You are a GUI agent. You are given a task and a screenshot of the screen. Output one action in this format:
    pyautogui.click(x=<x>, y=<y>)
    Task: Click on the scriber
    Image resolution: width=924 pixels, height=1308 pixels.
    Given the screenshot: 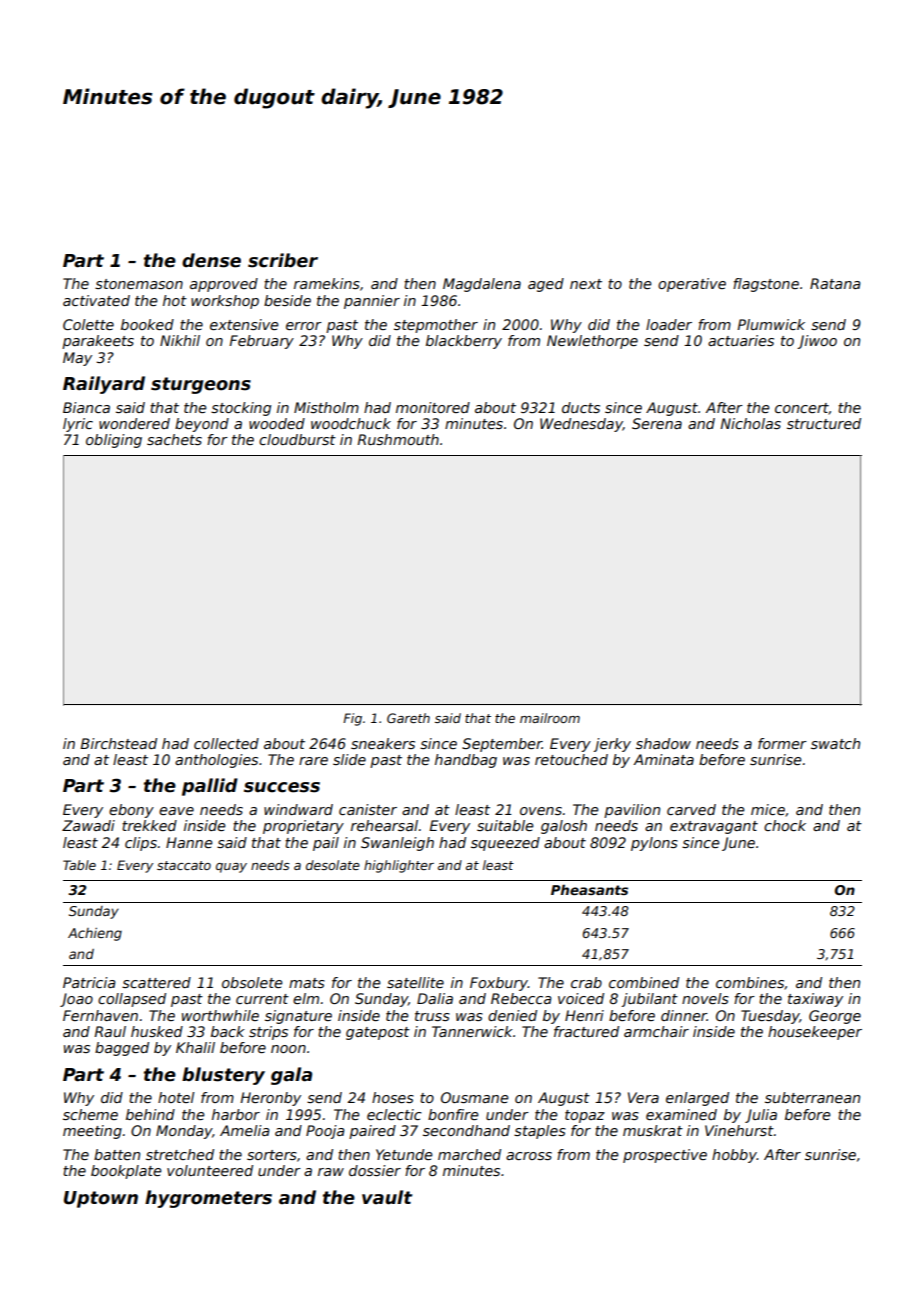 What is the action you would take?
    pyautogui.click(x=283, y=260)
